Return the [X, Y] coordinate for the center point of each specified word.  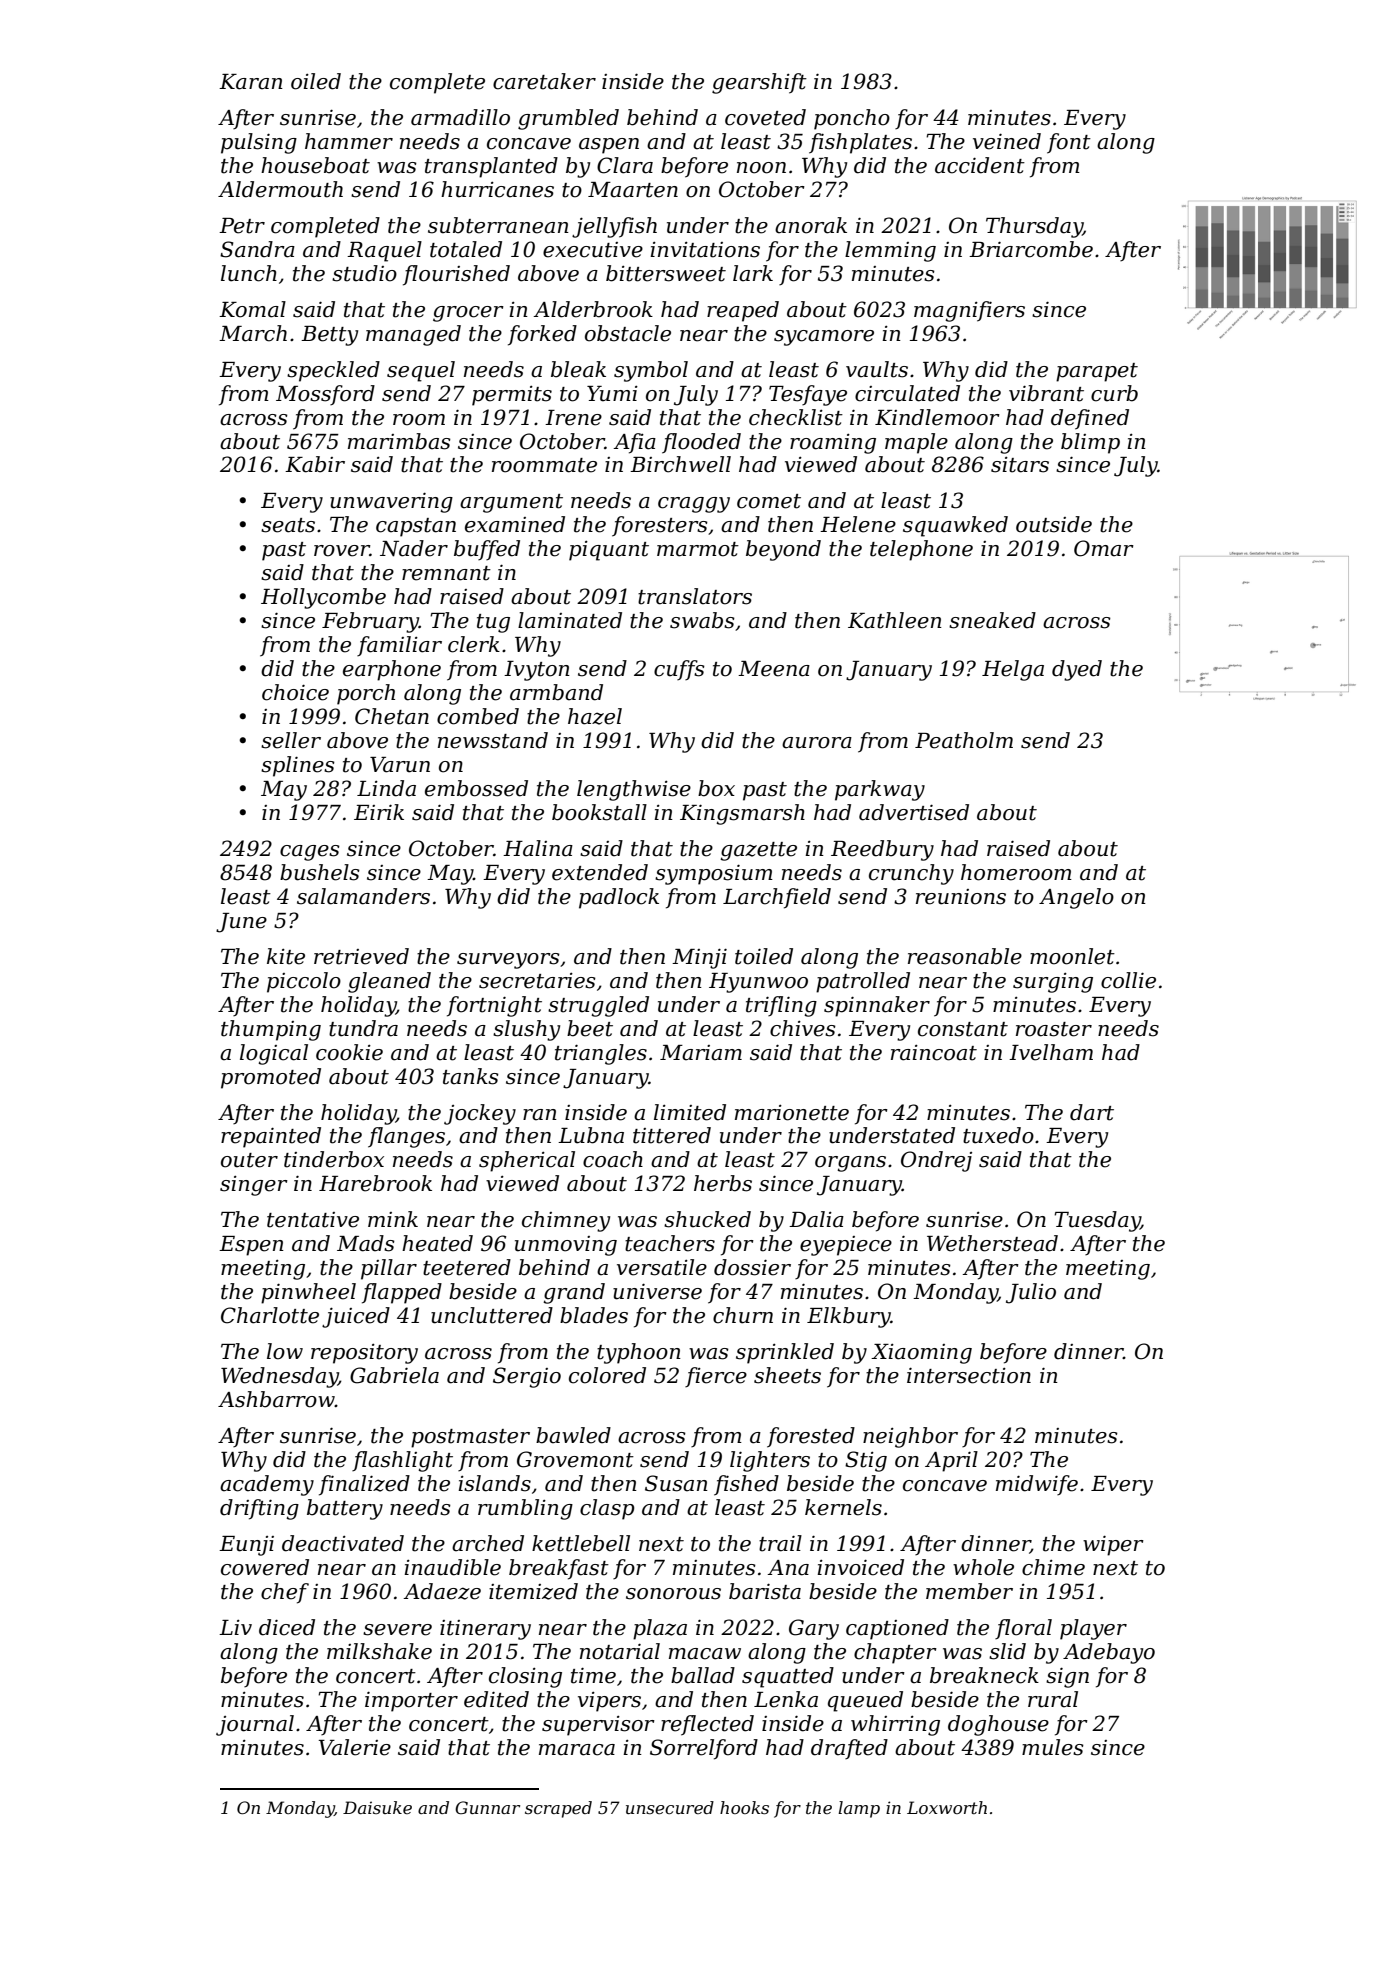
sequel [421, 371]
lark [753, 273]
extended [600, 872]
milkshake [379, 1651]
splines [298, 766]
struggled [598, 1006]
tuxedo [998, 1135]
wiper [1113, 1545]
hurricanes [497, 189]
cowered [265, 1567]
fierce [716, 1377]
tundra [363, 1028]
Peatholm [964, 740]
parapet [1097, 372]
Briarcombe [1031, 249]
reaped [743, 311]
